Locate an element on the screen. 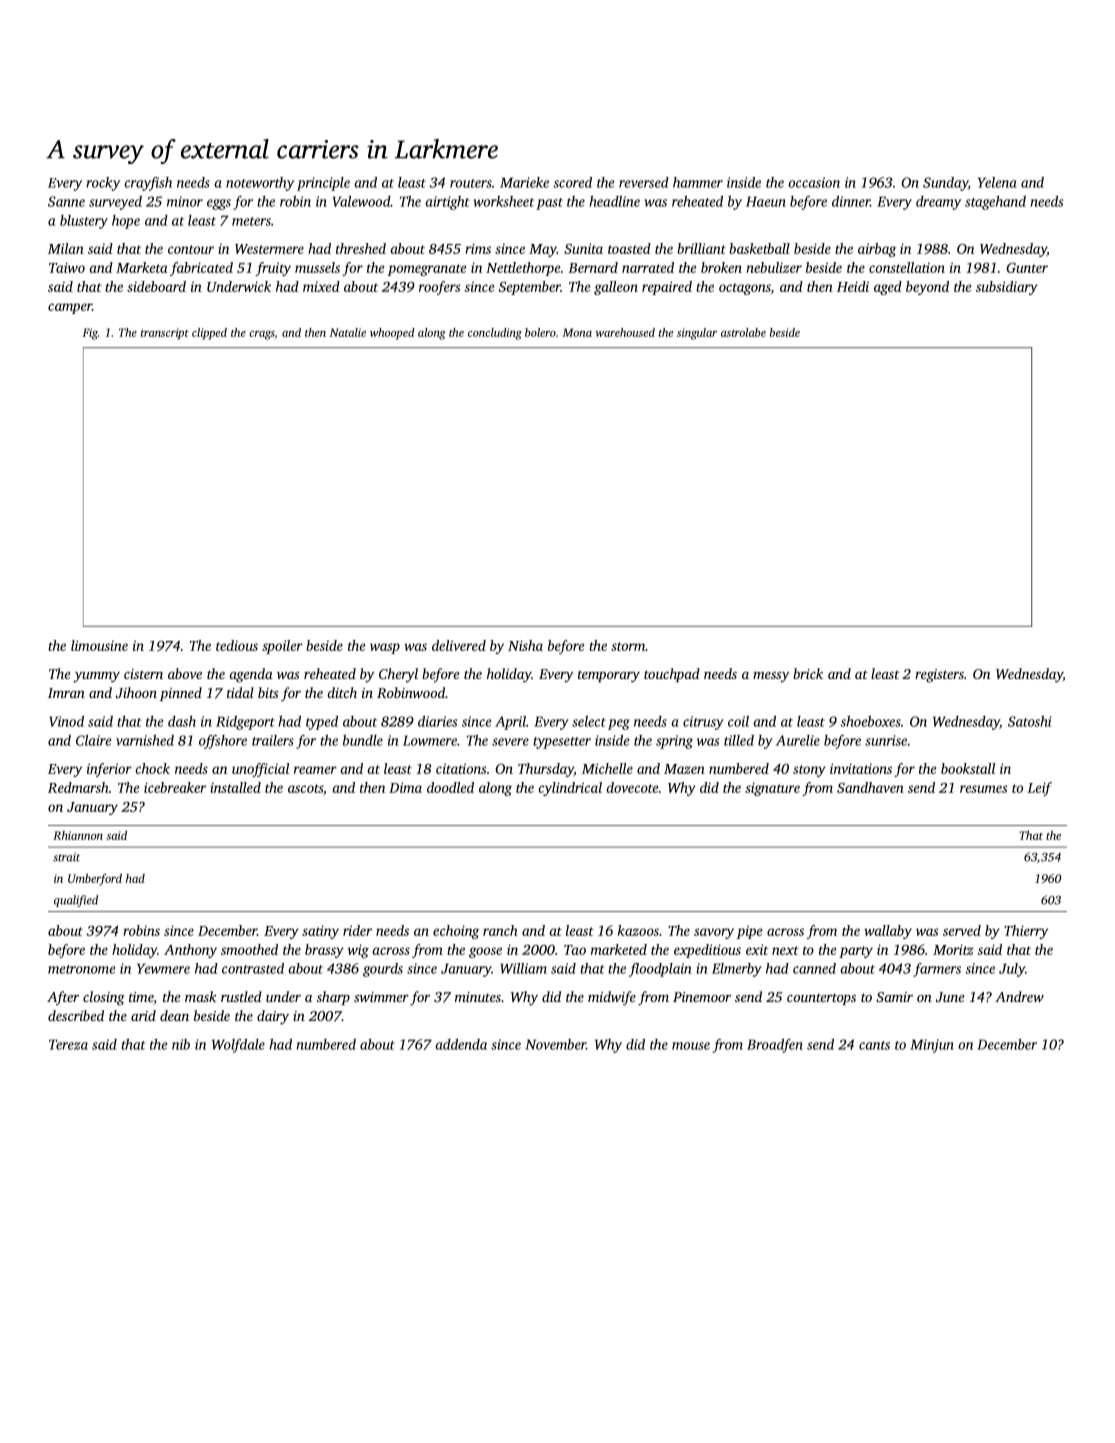  Sandhaven is located at coordinates (870, 787).
